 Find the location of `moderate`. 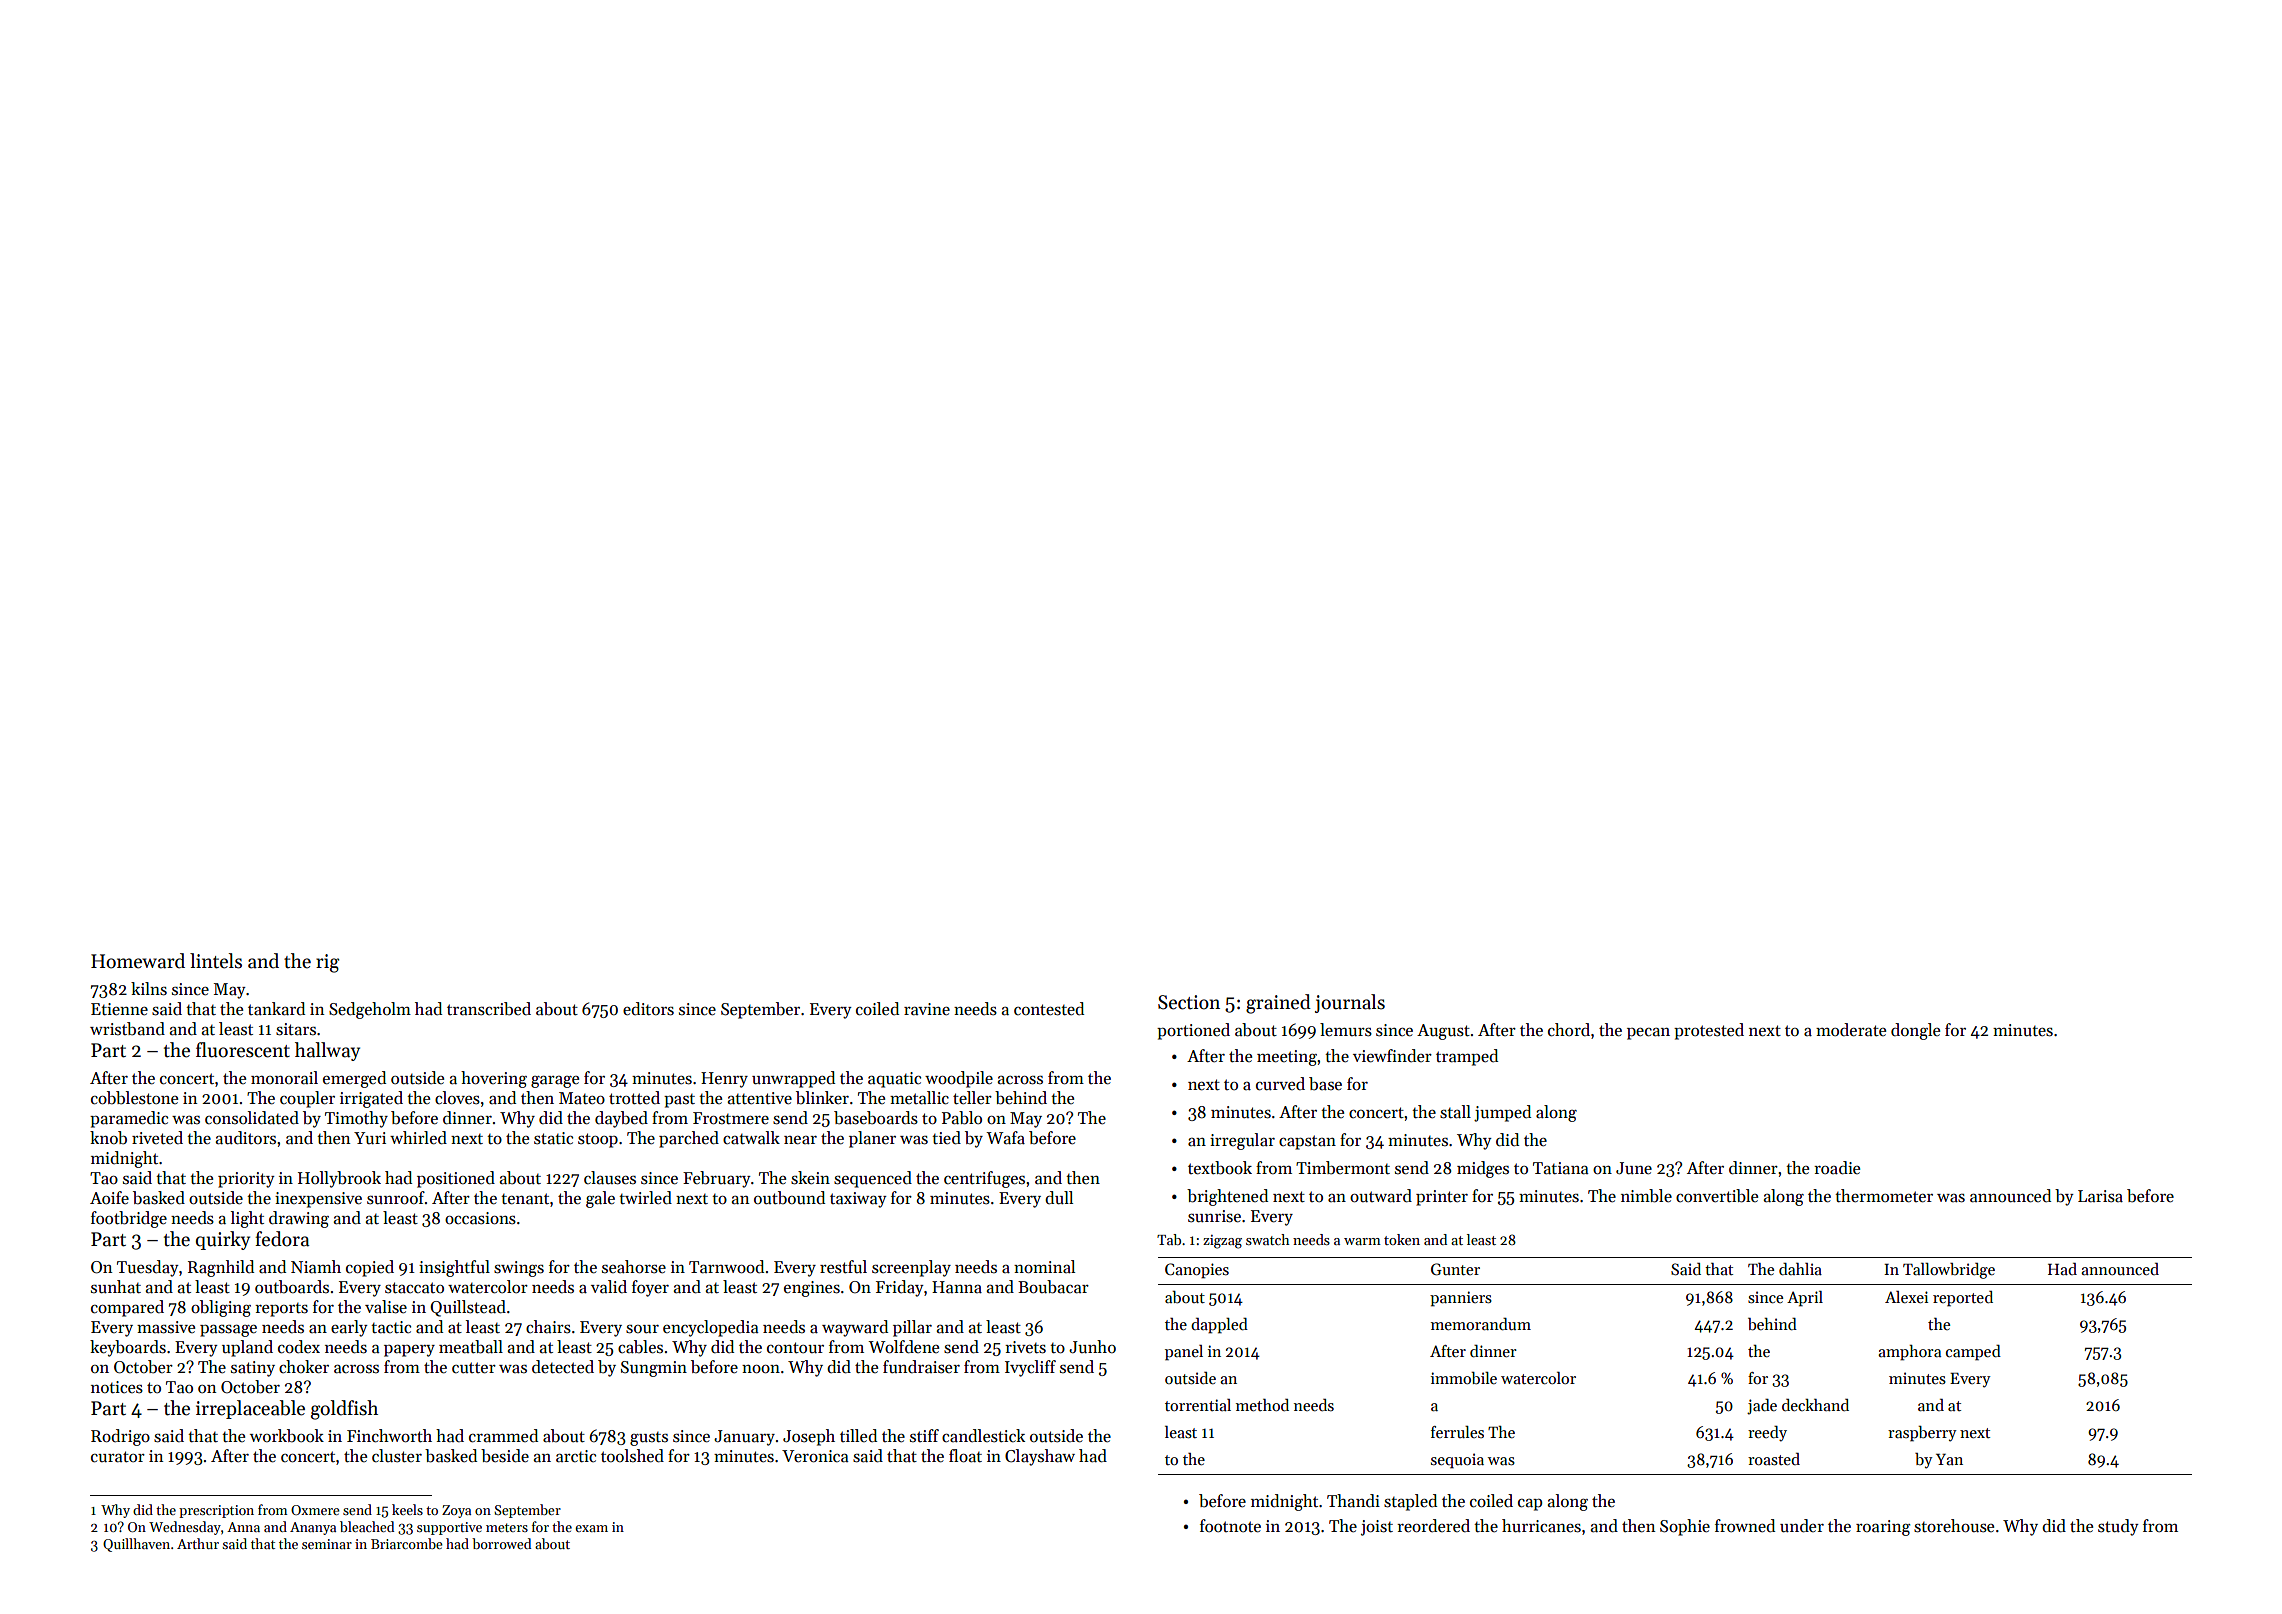

moderate is located at coordinates (1851, 1030).
